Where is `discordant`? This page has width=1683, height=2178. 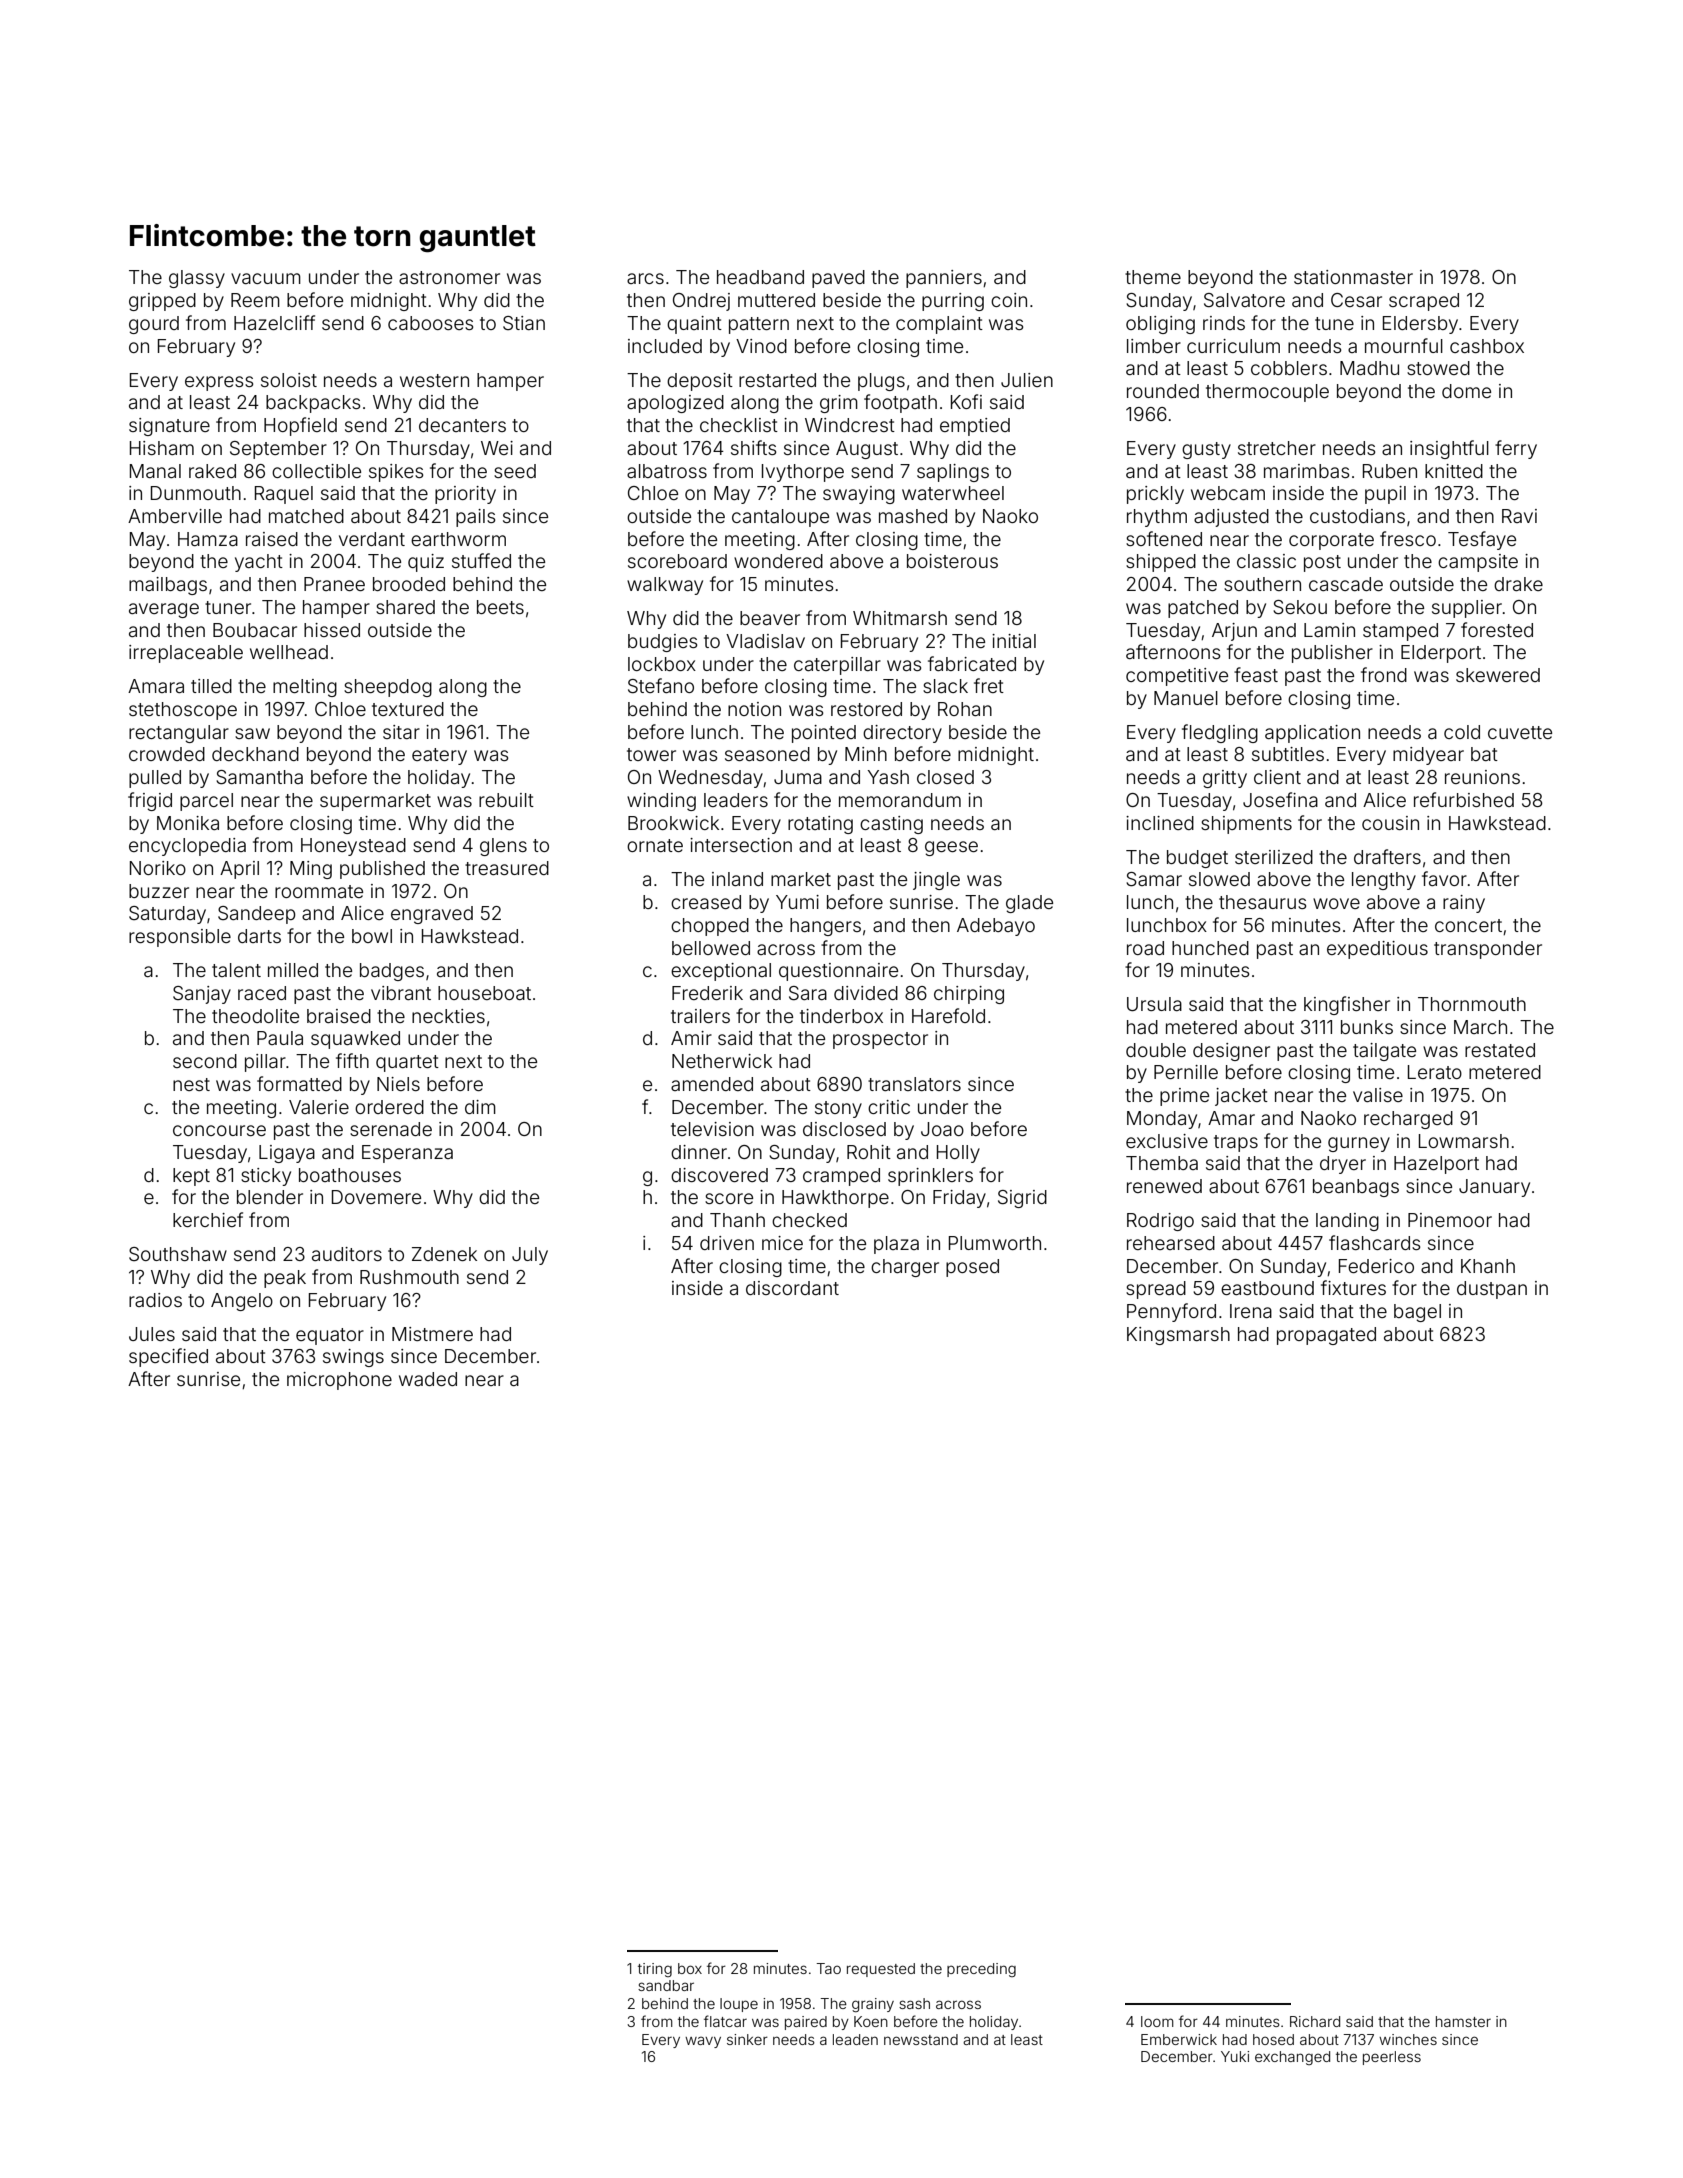 discordant is located at coordinates (792, 1288).
